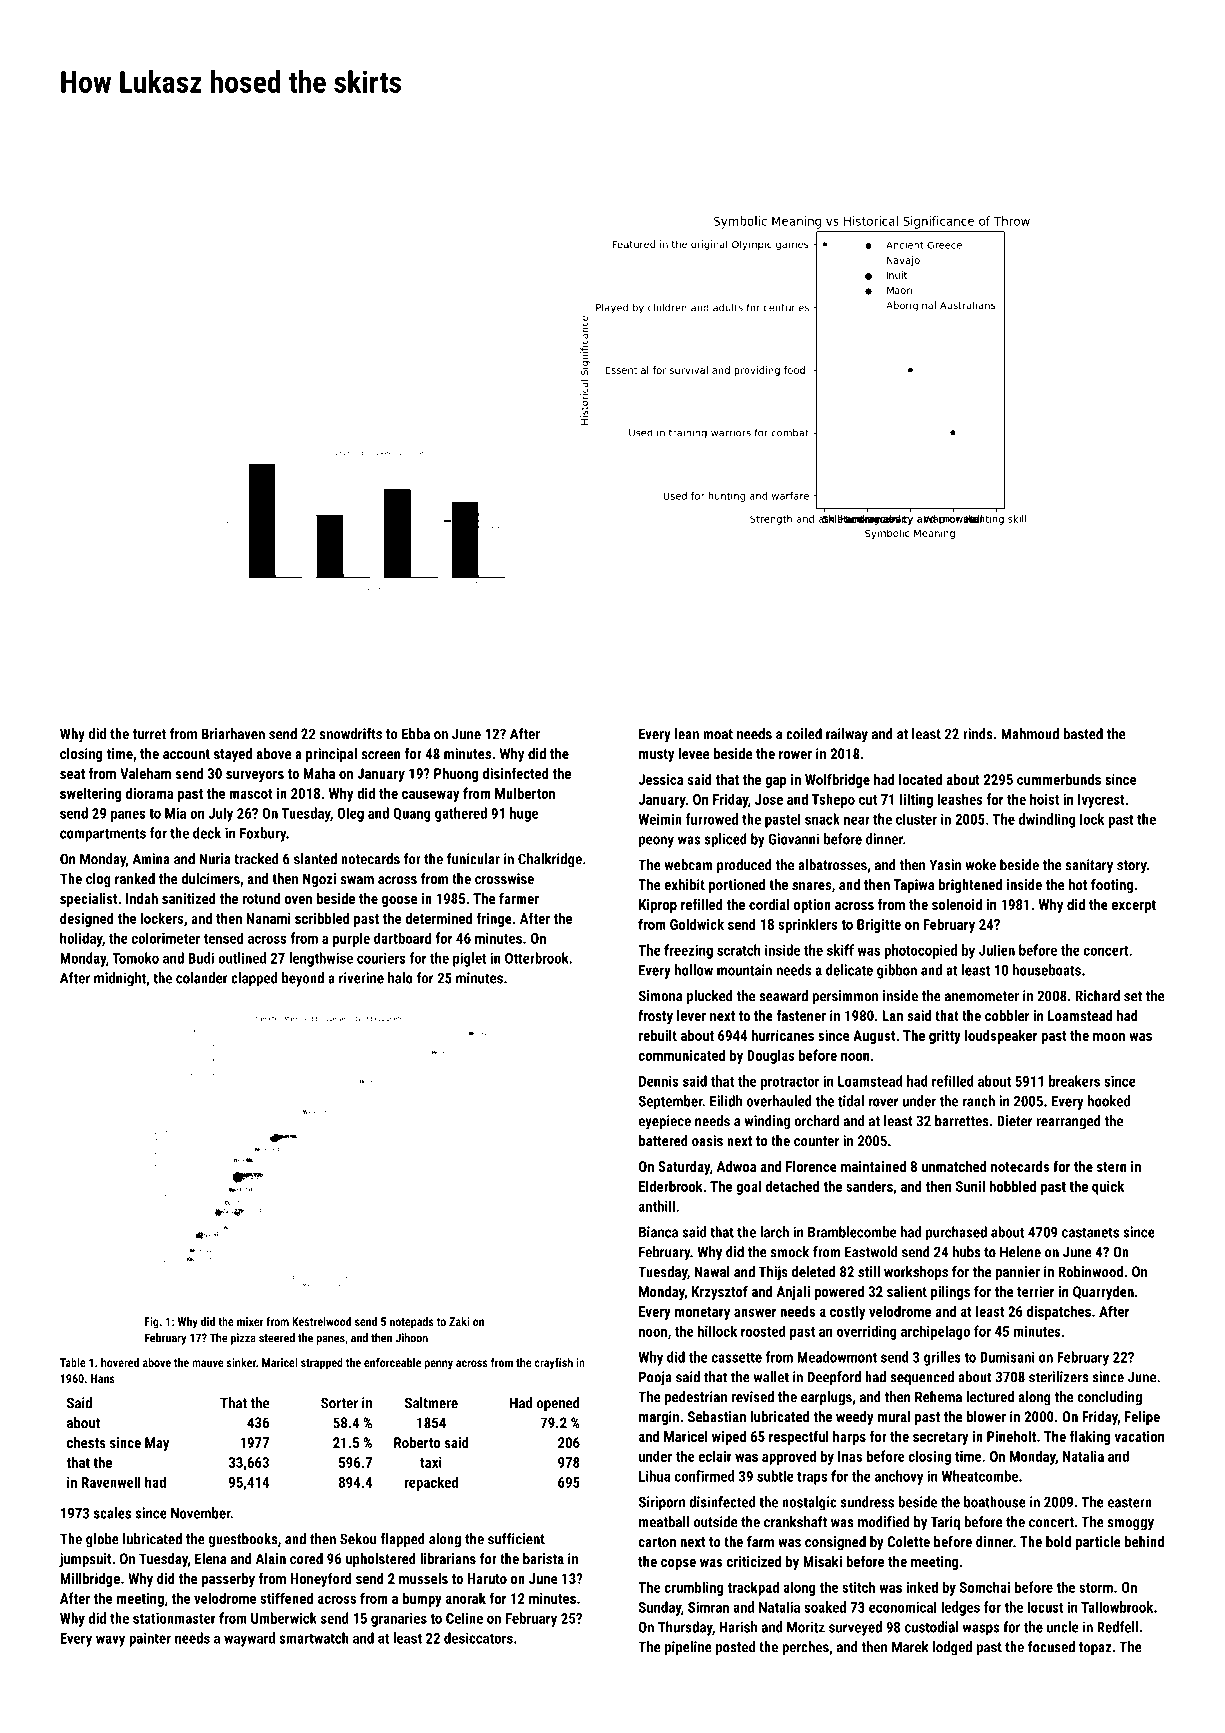 Image resolution: width=1225 pixels, height=1733 pixels. I want to click on Dennis, so click(659, 1081).
